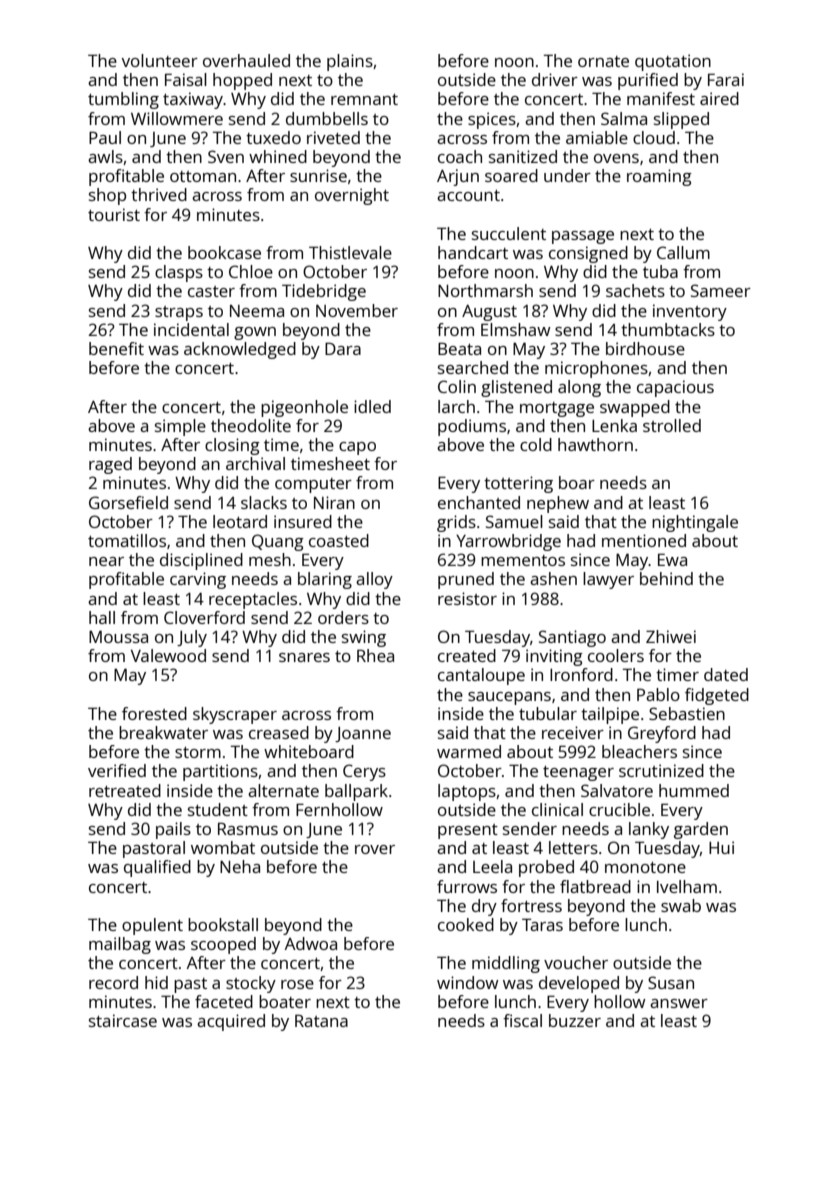  I want to click on plains, so click(350, 62).
